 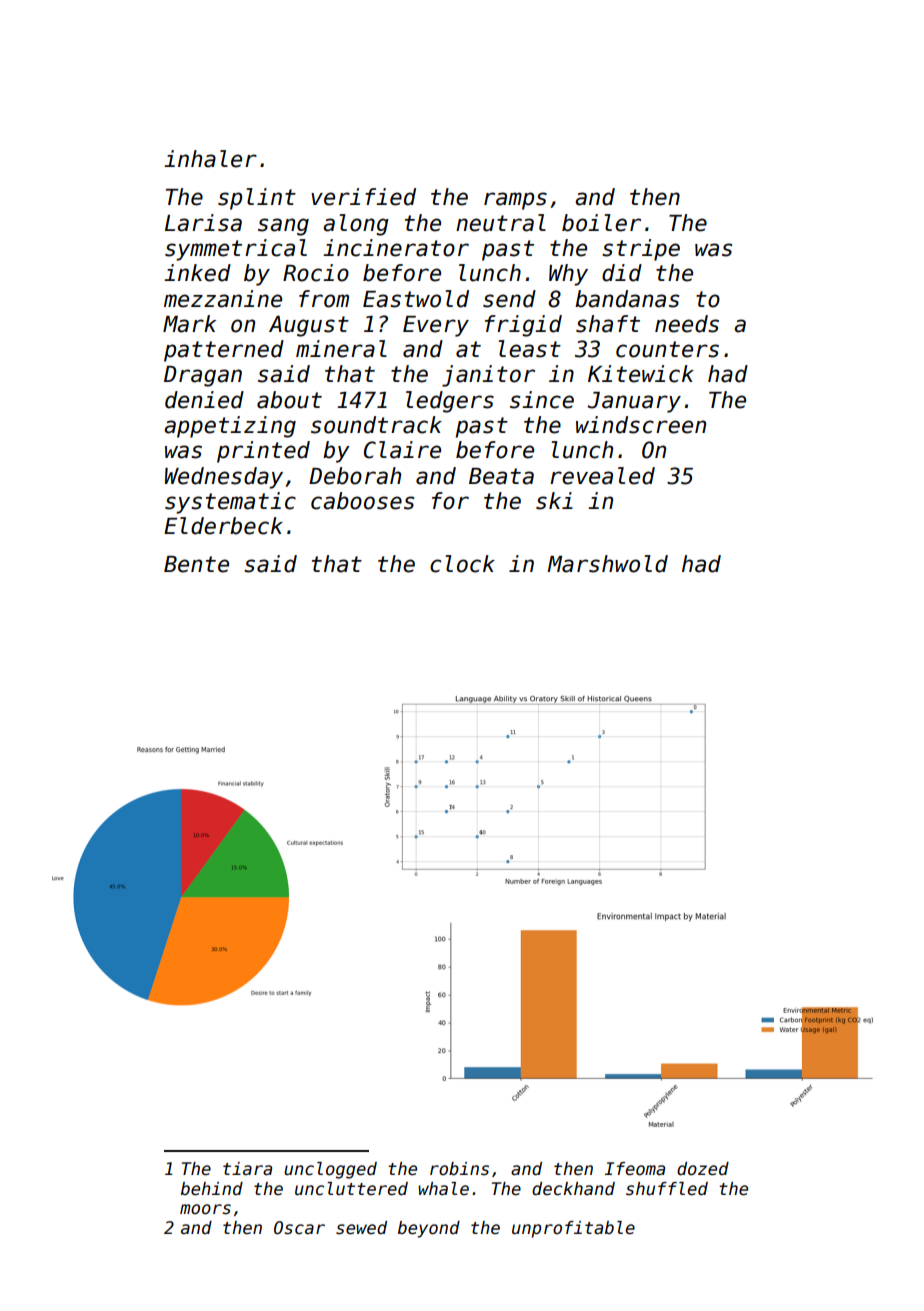 What do you see at coordinates (687, 324) in the screenshot?
I see `needs` at bounding box center [687, 324].
